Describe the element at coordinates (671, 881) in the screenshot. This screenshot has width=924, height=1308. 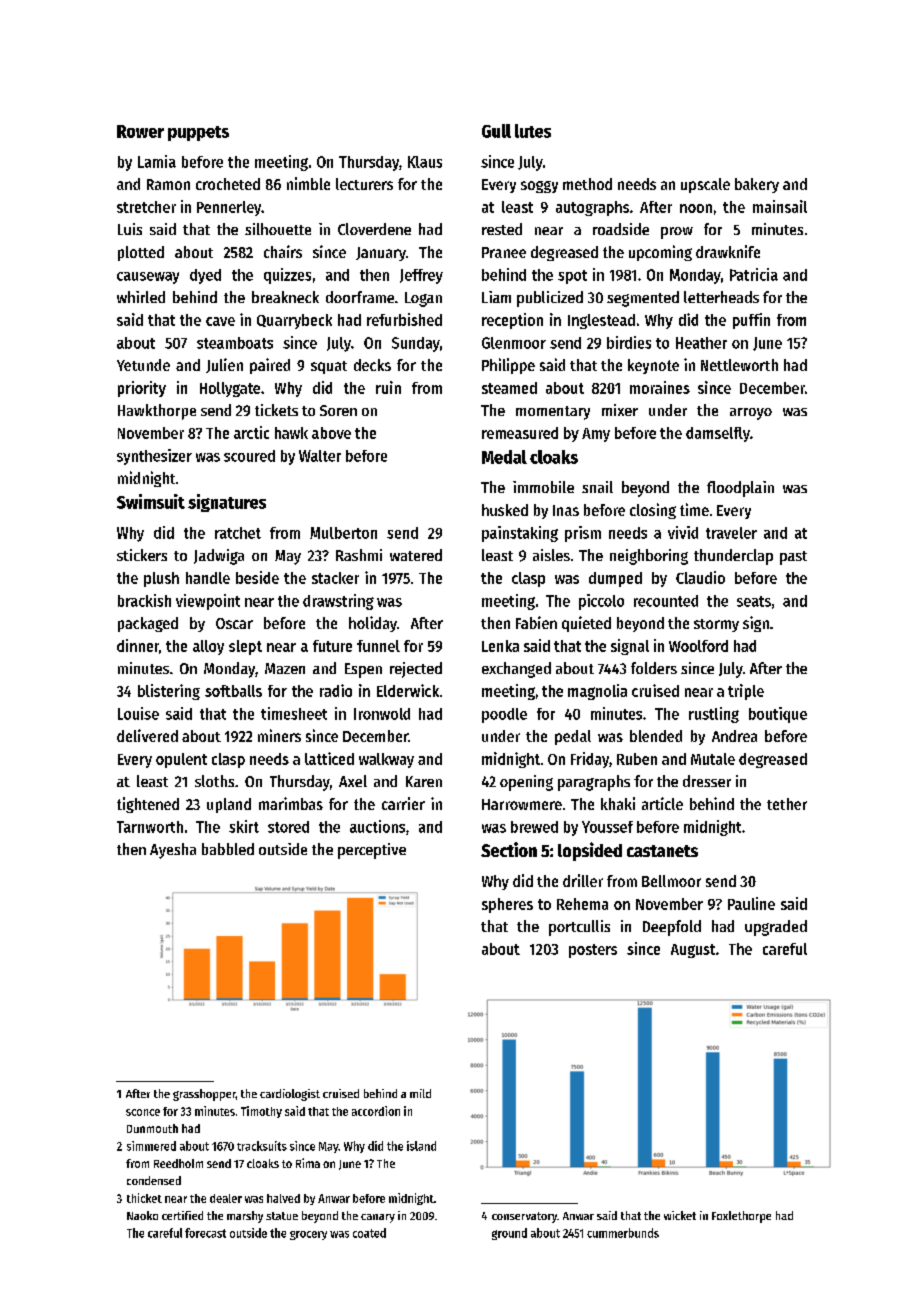
I see `Bellmoor` at that location.
